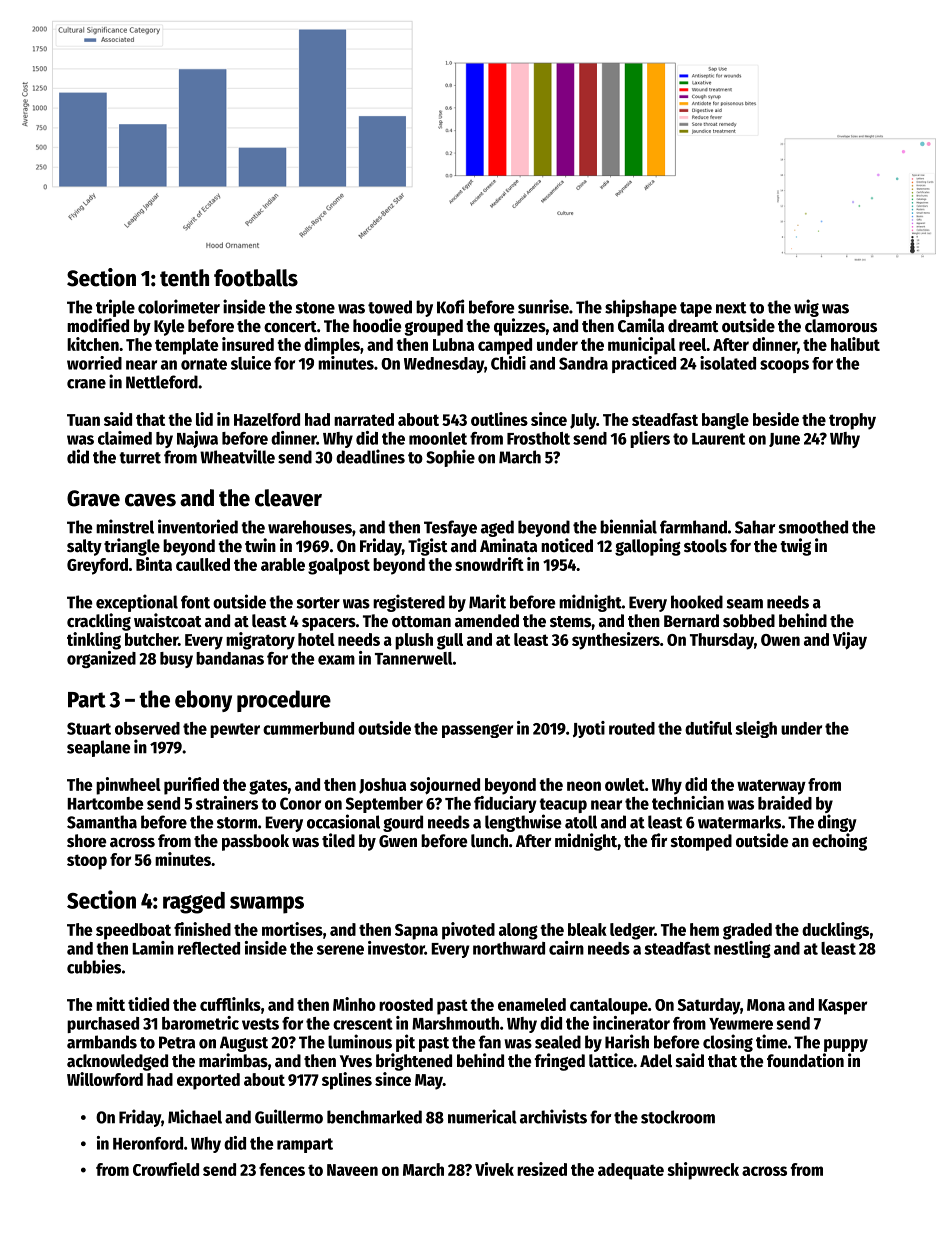  What do you see at coordinates (450, 528) in the document?
I see `Tesfaye` at bounding box center [450, 528].
